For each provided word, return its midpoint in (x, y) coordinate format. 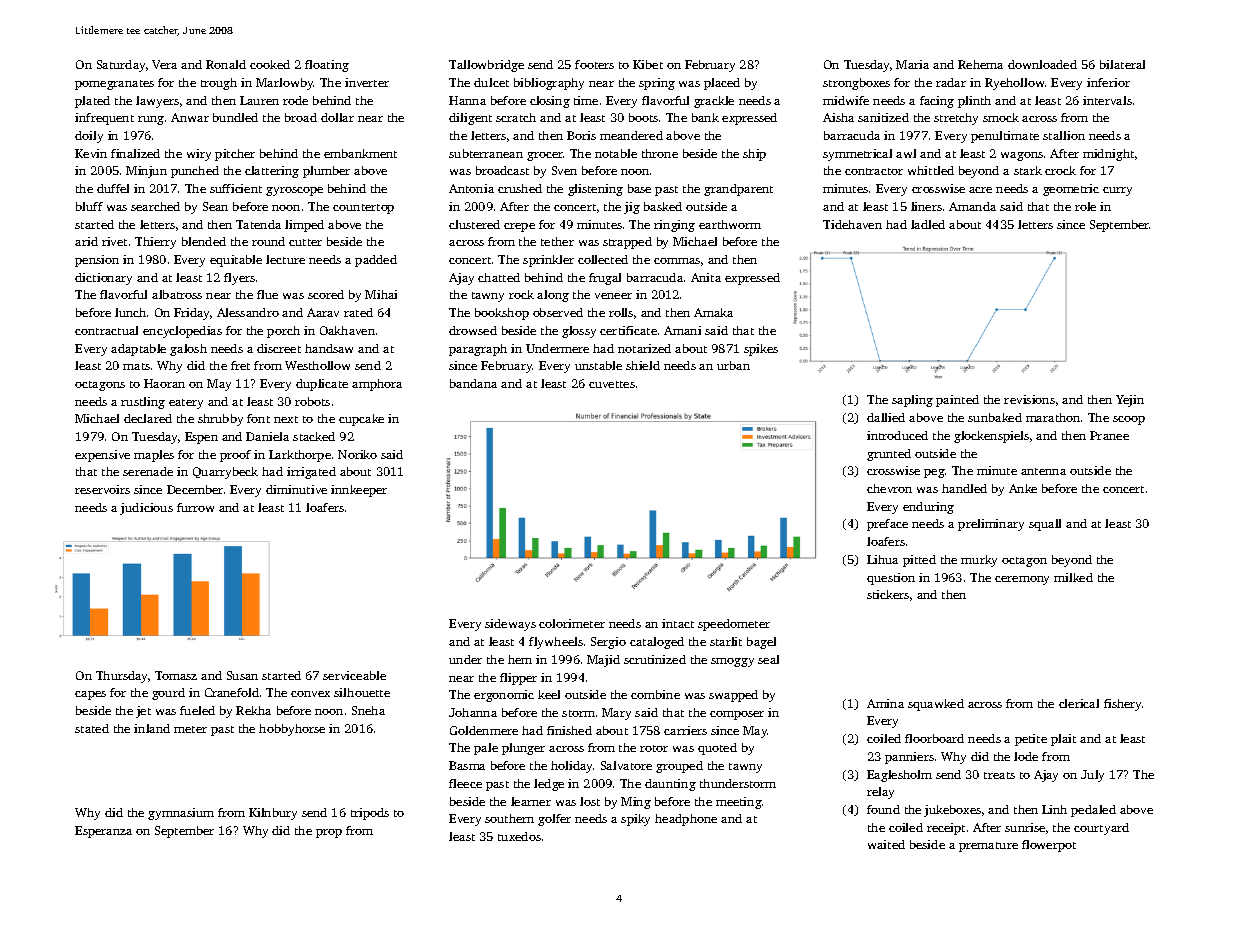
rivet (114, 241)
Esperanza (103, 832)
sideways (510, 625)
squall (1045, 525)
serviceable (354, 675)
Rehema (980, 64)
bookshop (502, 314)
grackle (714, 102)
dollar (337, 117)
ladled (928, 224)
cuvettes (612, 384)
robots (312, 401)
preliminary (991, 525)
